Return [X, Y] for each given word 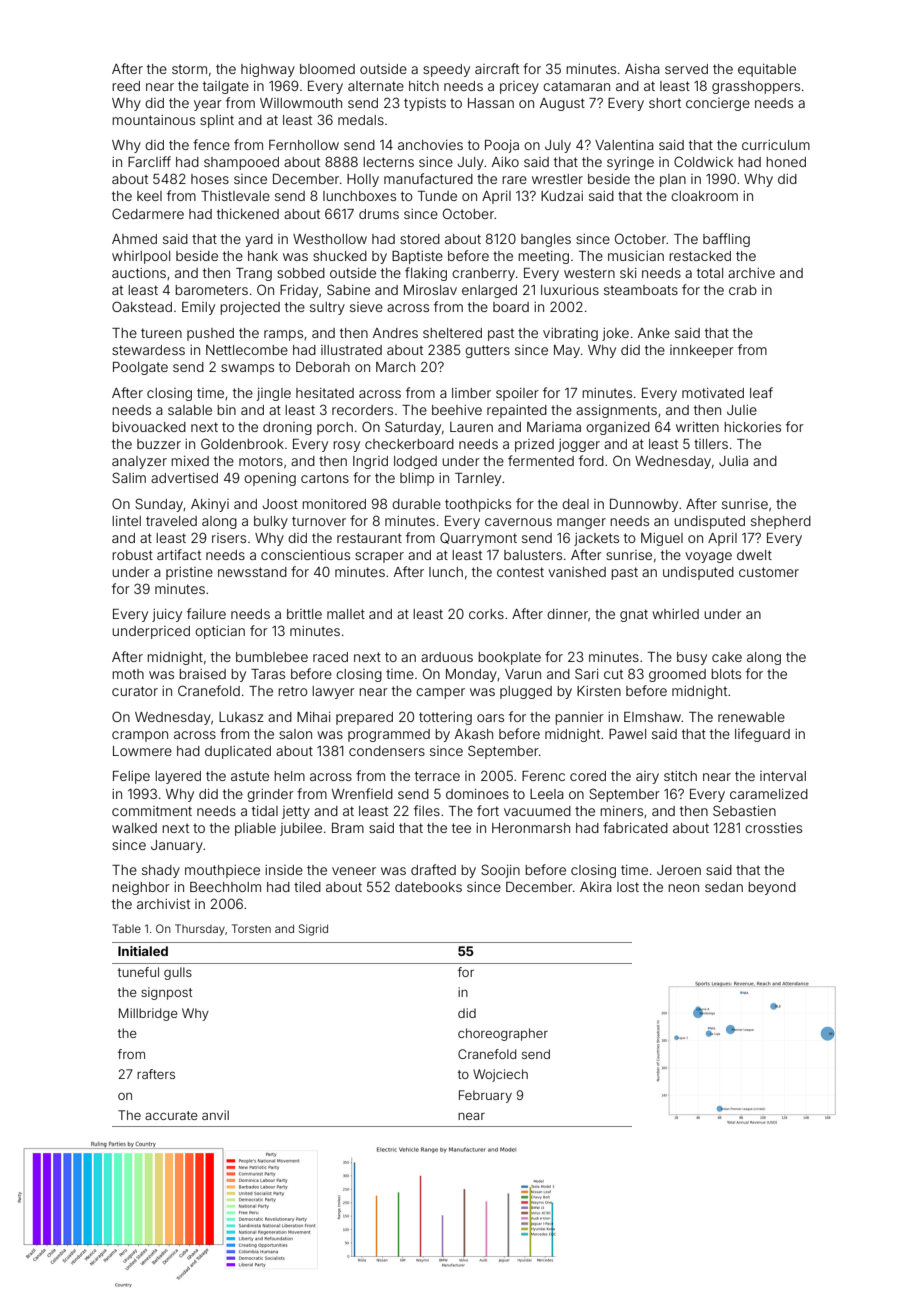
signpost [166, 993]
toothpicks [478, 505]
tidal [265, 811]
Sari [587, 673]
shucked [340, 256]
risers [229, 538]
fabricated [635, 827]
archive [751, 273]
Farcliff [149, 161]
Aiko [505, 162]
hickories [752, 427]
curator [135, 691]
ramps [283, 335]
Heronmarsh [531, 828]
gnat [634, 615]
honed [786, 162]
